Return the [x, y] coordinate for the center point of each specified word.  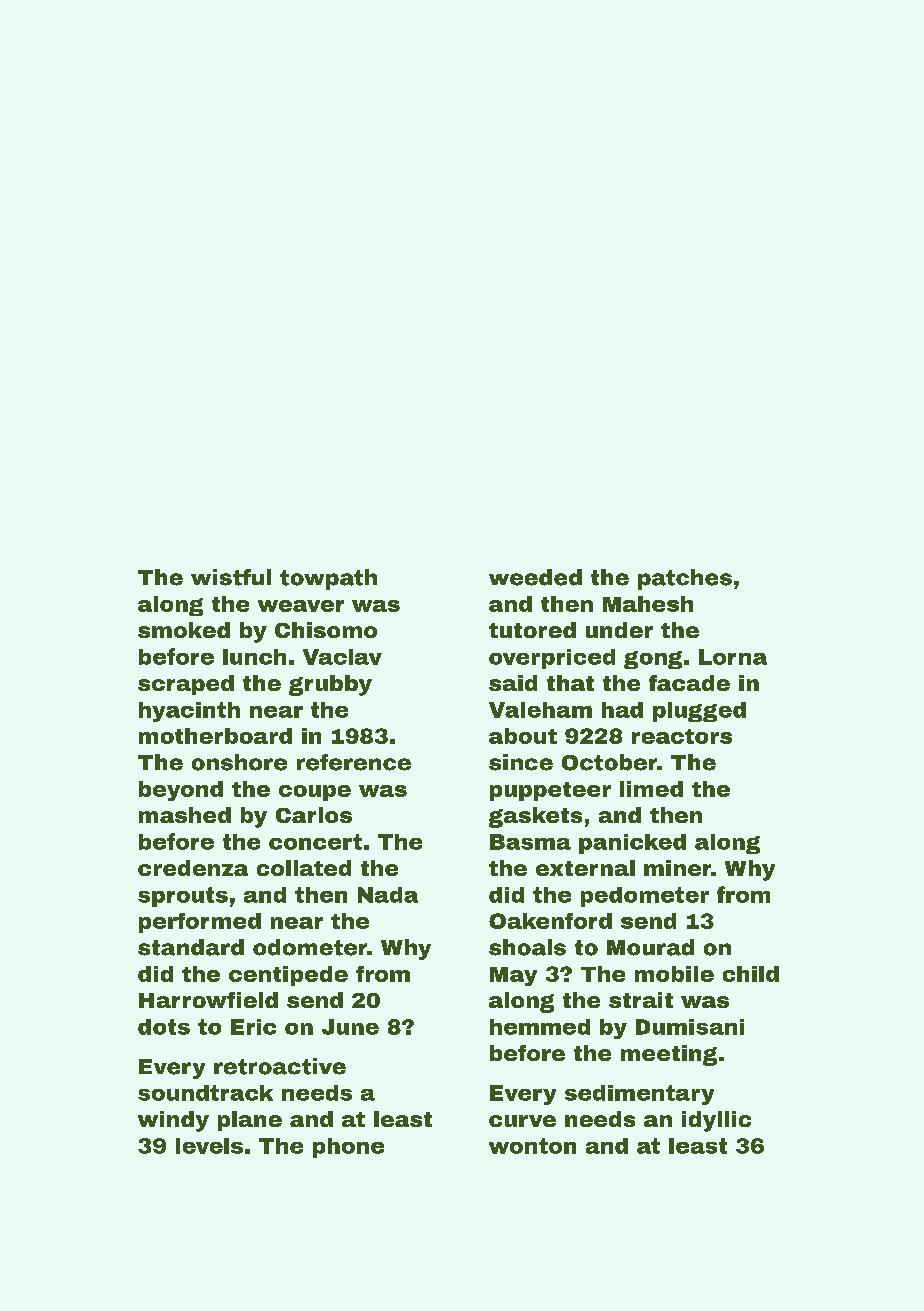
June [350, 1027]
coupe [315, 793]
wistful [231, 577]
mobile [674, 974]
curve [522, 1121]
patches [685, 579]
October [609, 762]
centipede [288, 976]
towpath [328, 579]
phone [348, 1148]
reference [354, 762]
